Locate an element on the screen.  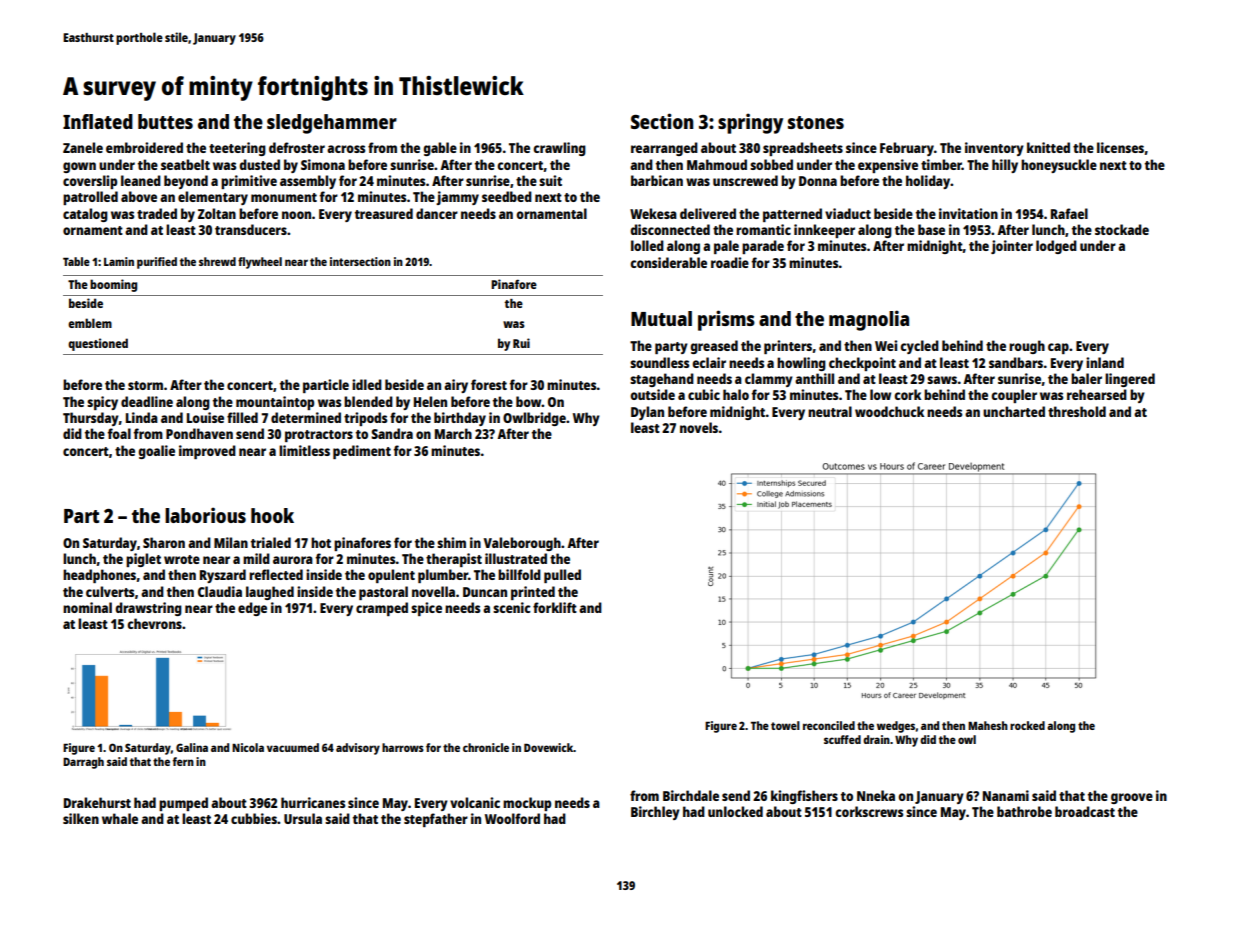
threshold is located at coordinates (1077, 411).
